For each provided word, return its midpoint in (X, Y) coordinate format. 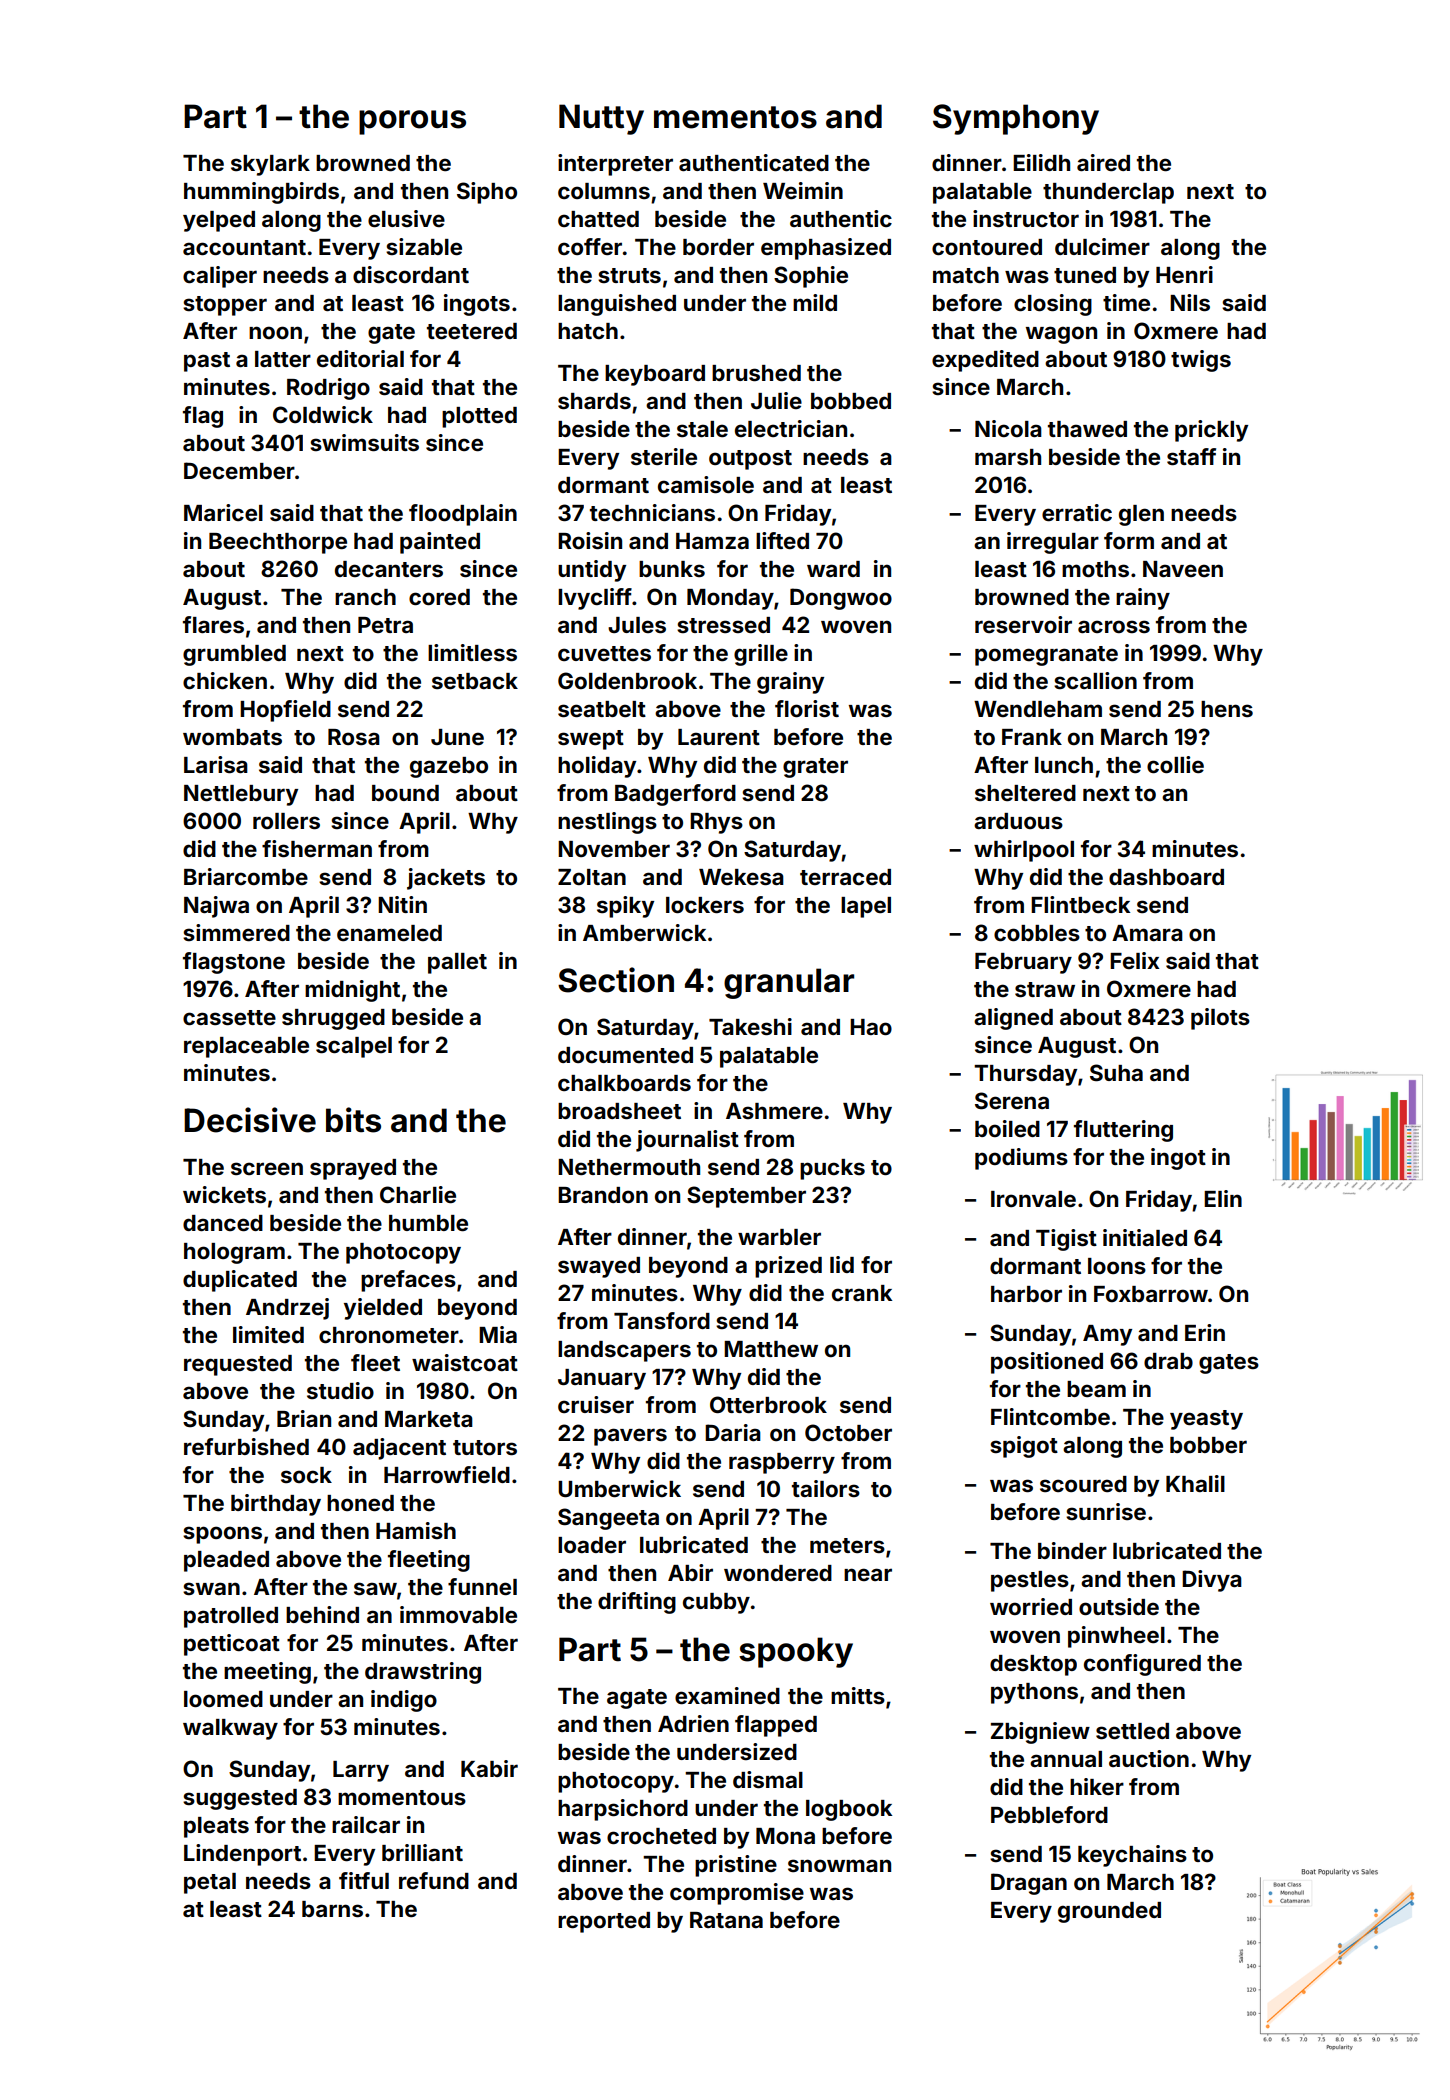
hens (1227, 709)
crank (862, 1293)
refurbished (246, 1447)
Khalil (1195, 1483)
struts (629, 275)
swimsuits (364, 443)
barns (332, 1909)
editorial (360, 358)
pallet (457, 963)
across (1114, 626)
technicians (652, 513)
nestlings (607, 823)
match (966, 275)
